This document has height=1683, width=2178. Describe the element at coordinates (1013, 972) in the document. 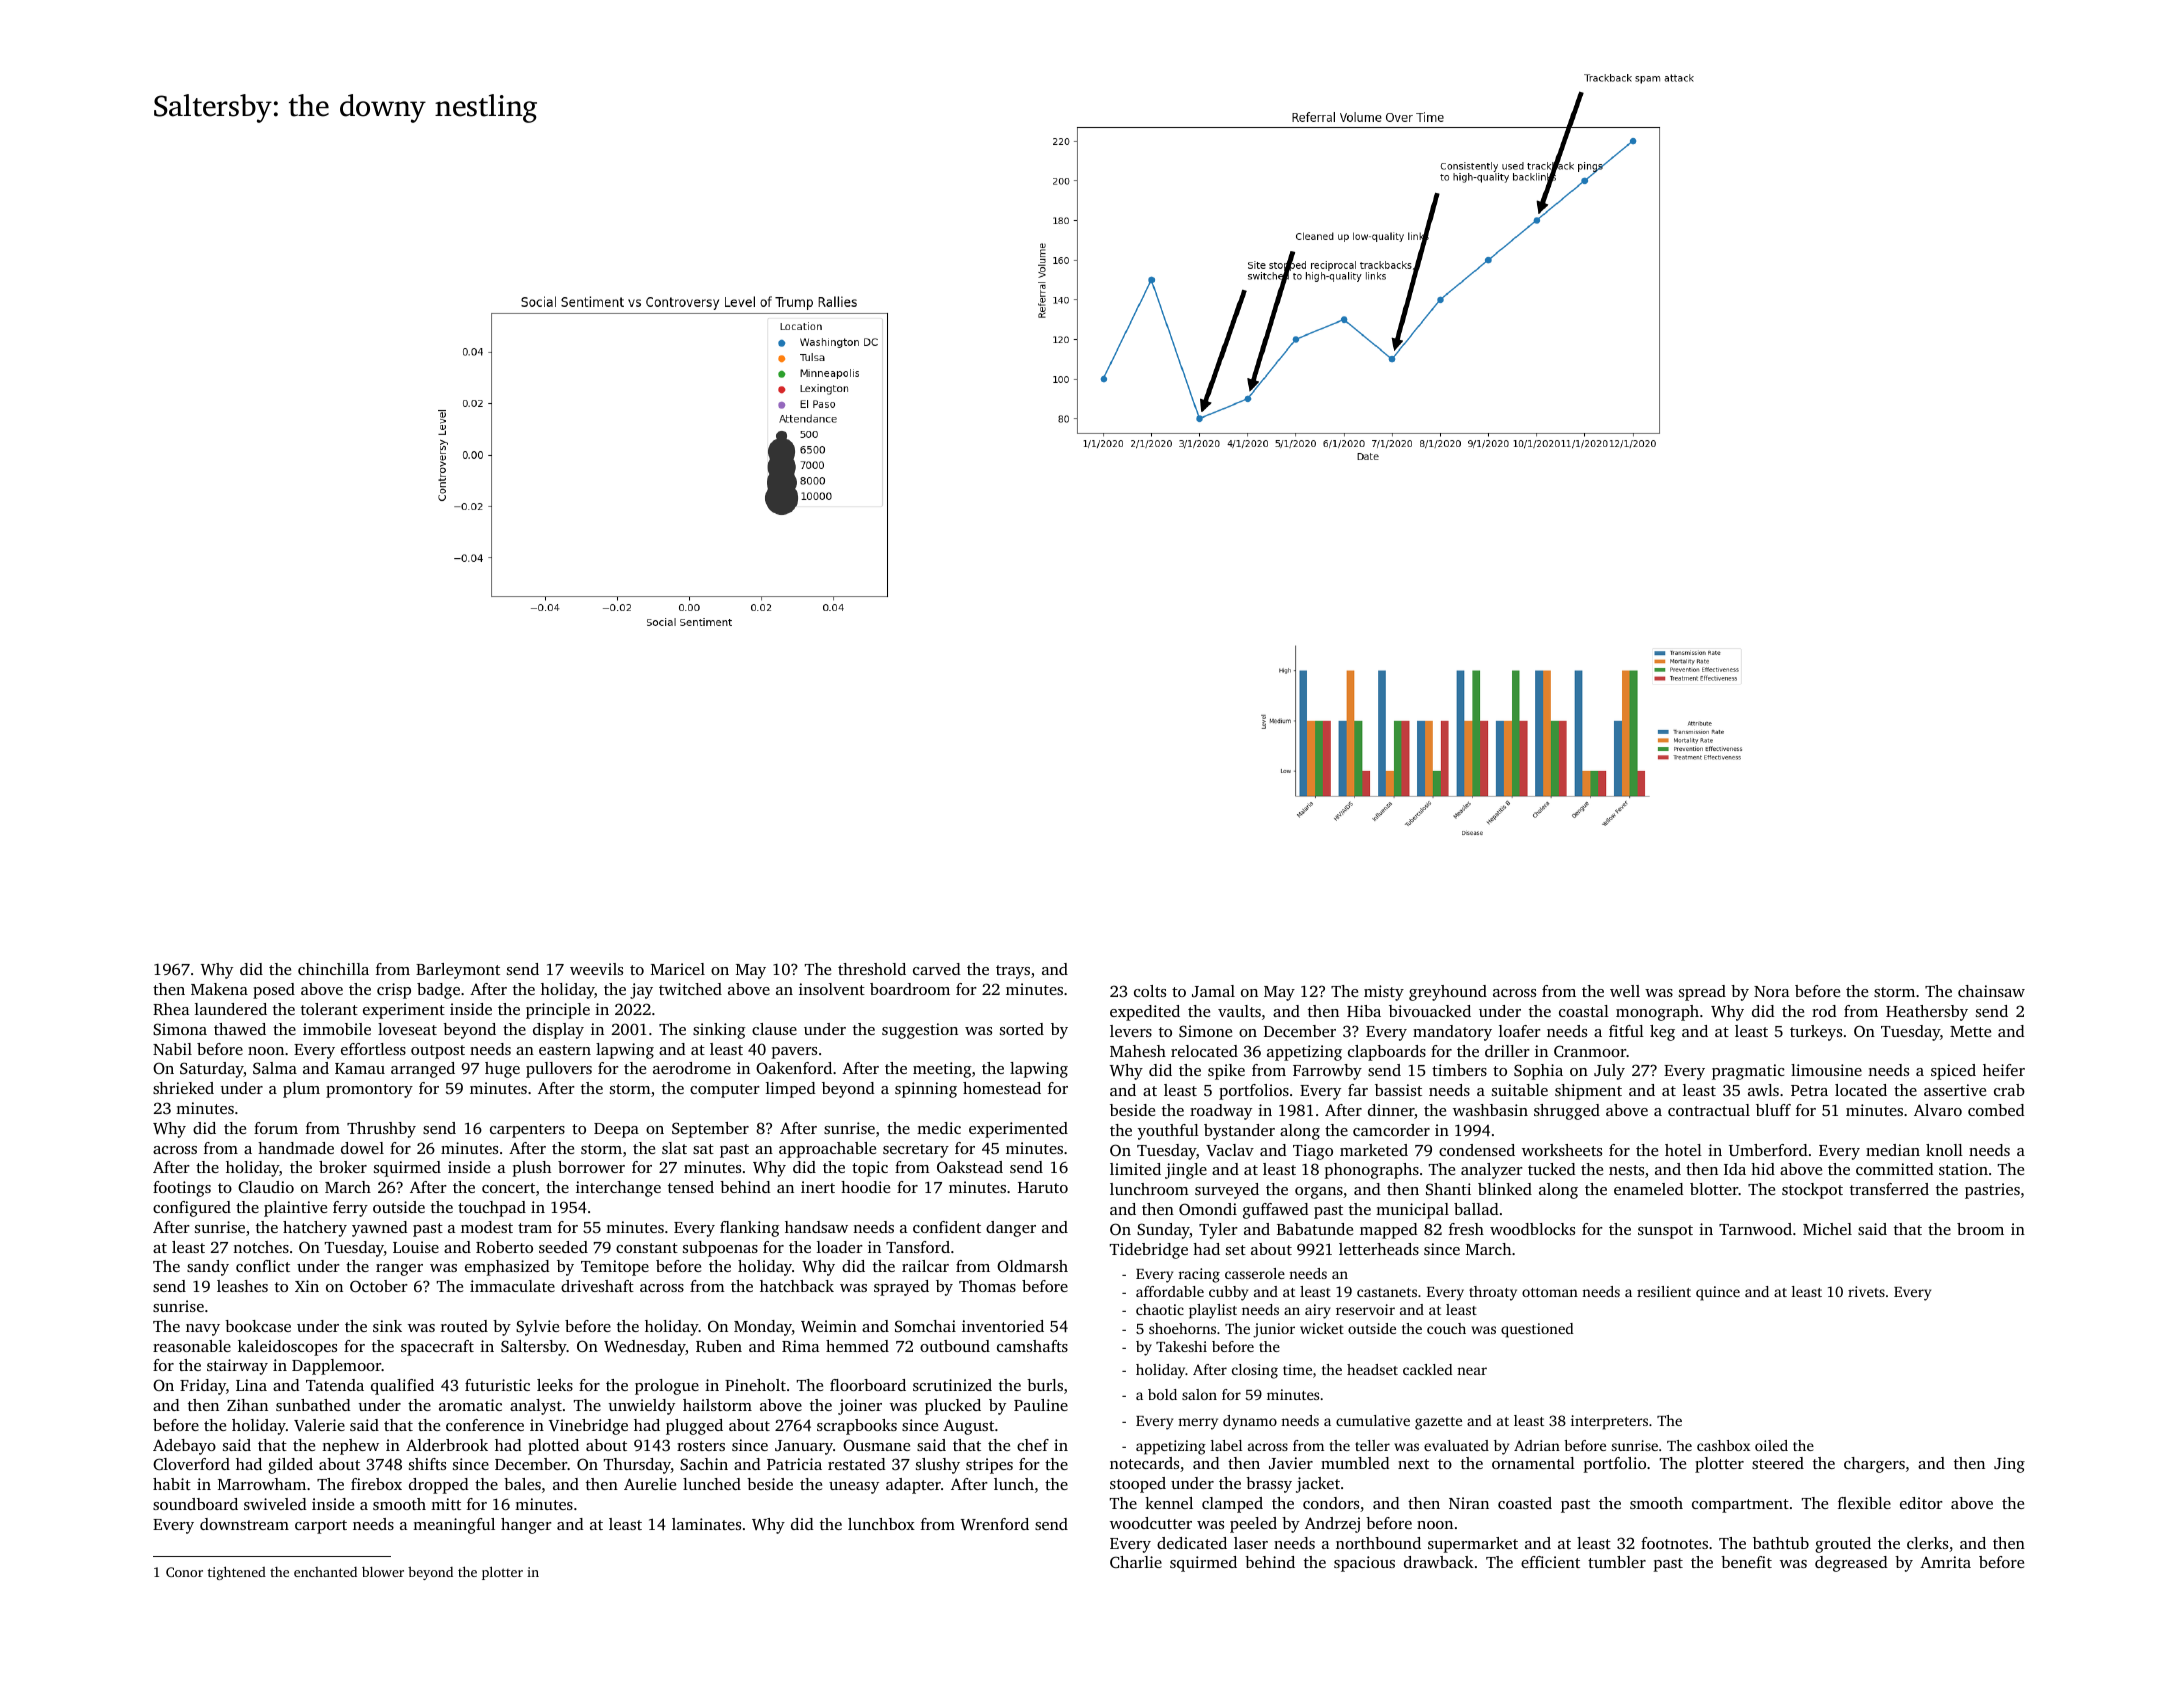

I see `trays` at that location.
